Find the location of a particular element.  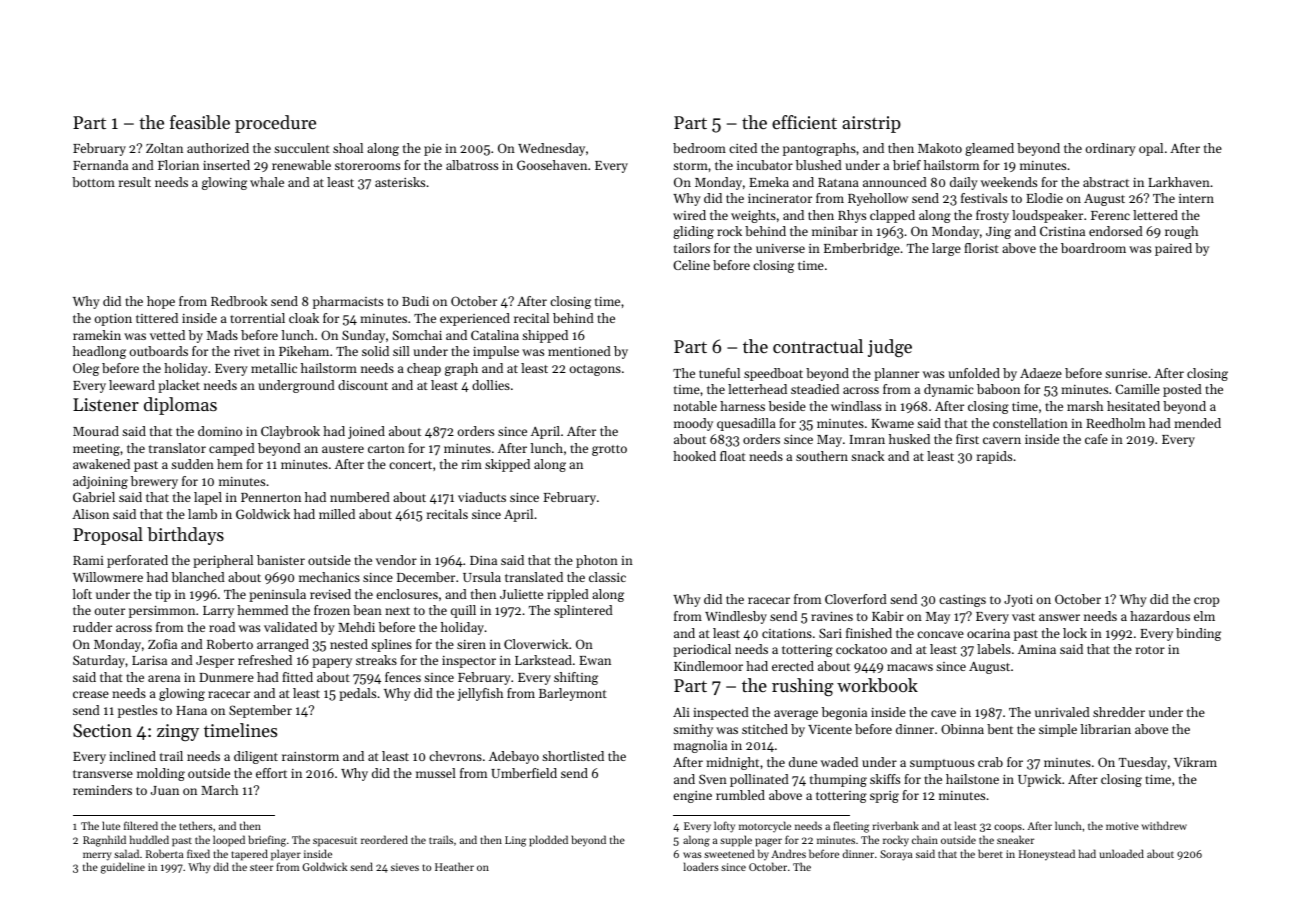

southern is located at coordinates (822, 456).
